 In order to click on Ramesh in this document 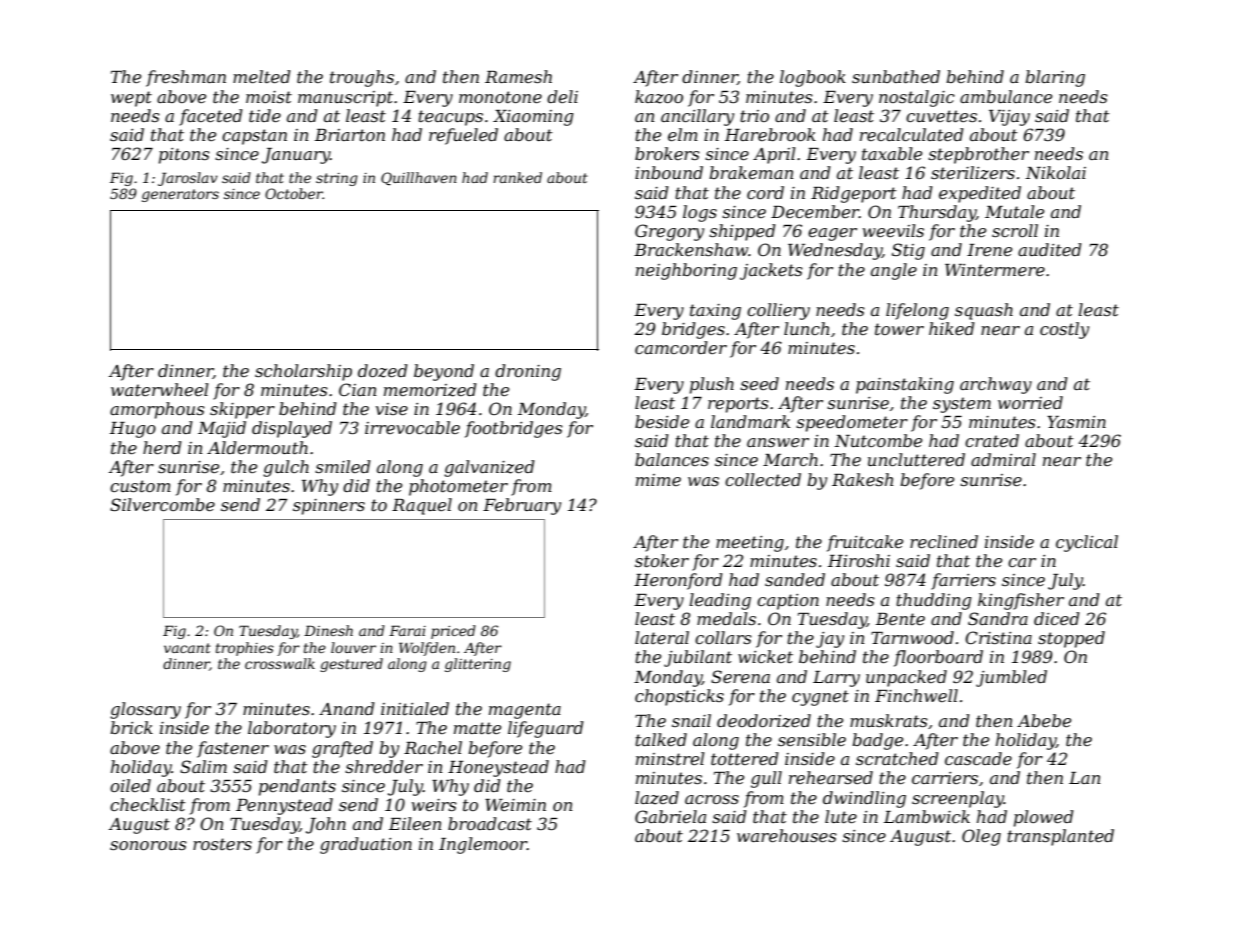, I will do `click(518, 76)`.
